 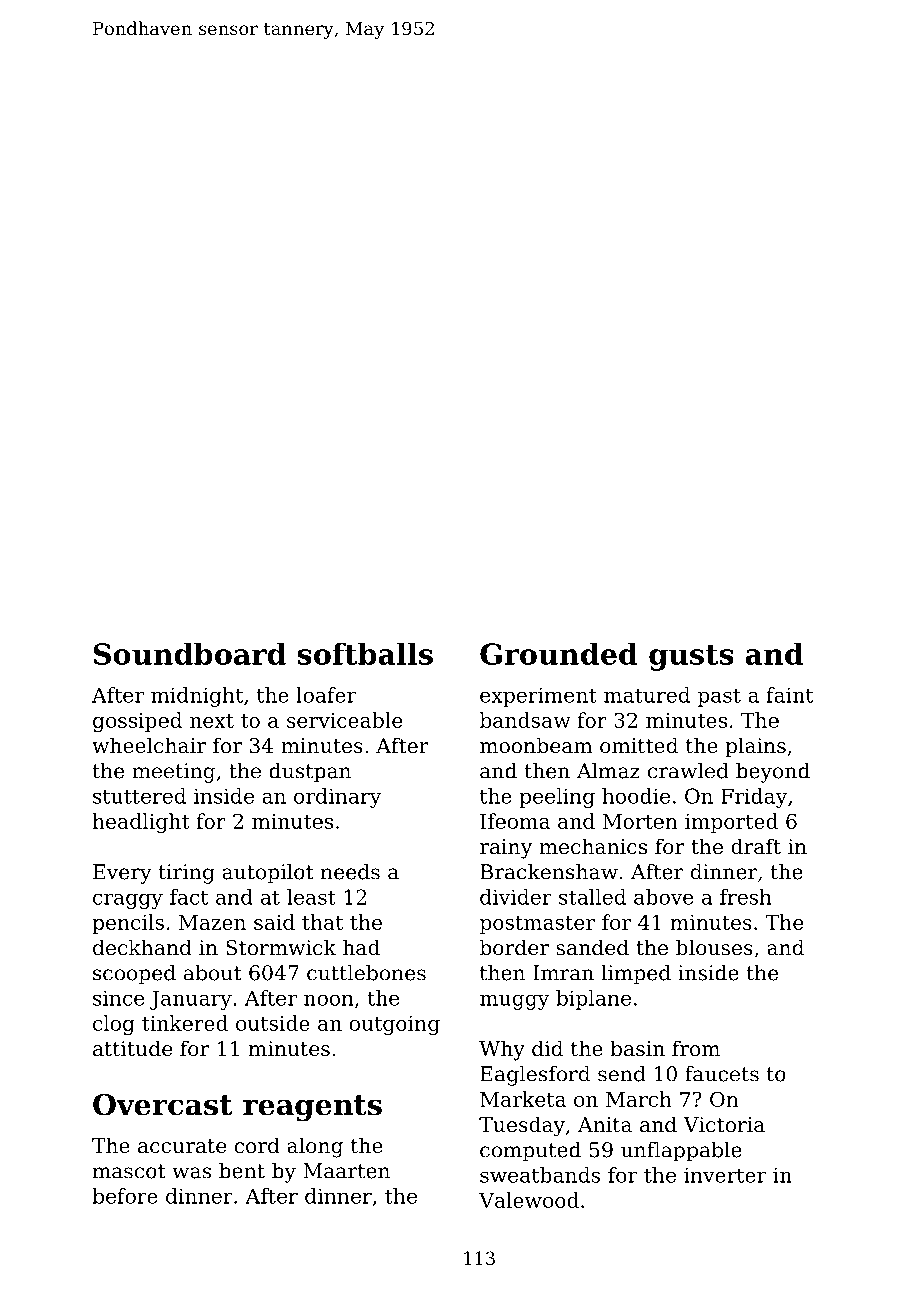 I want to click on accurate, so click(x=182, y=1146).
